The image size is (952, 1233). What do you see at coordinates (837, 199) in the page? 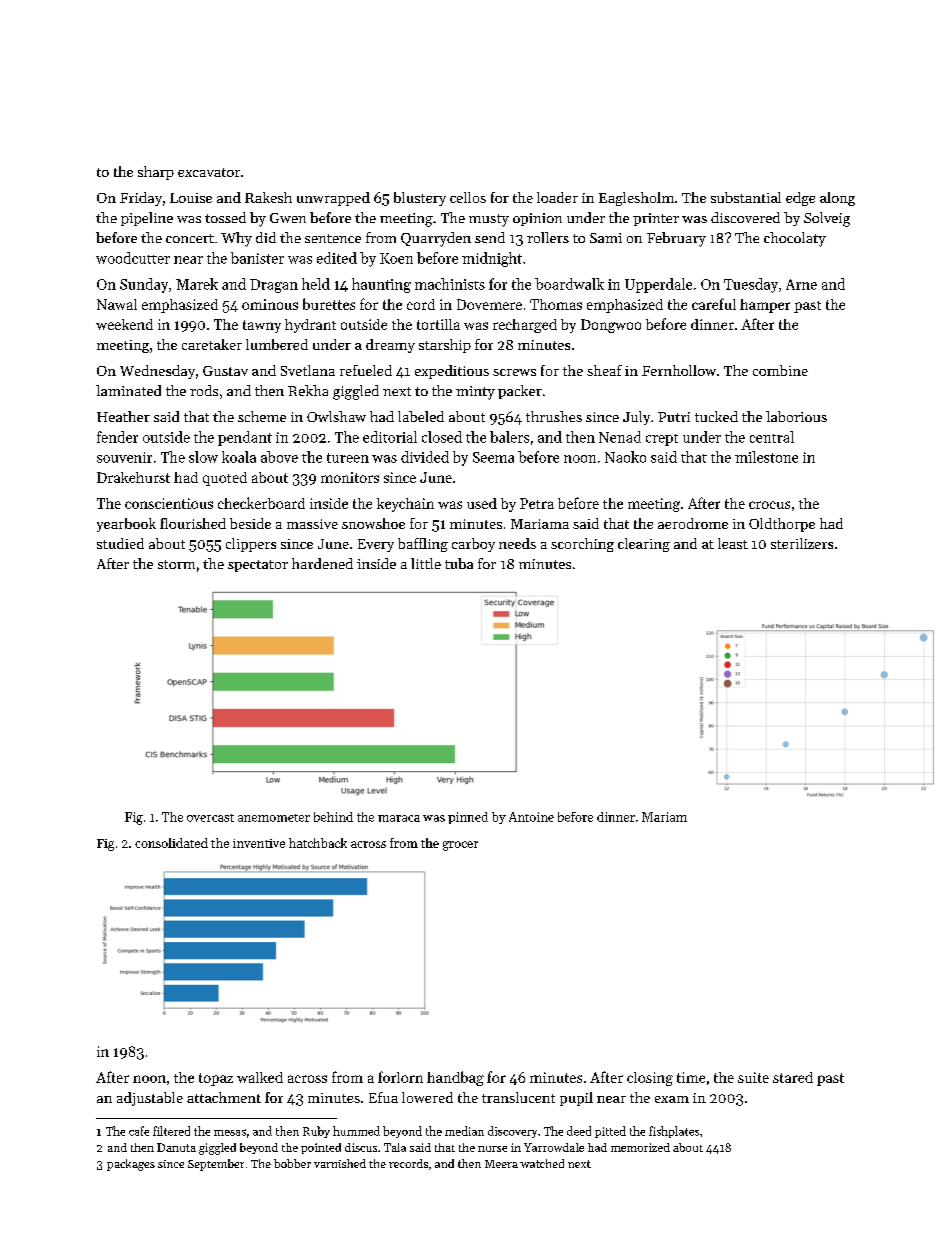
I see `along` at bounding box center [837, 199].
